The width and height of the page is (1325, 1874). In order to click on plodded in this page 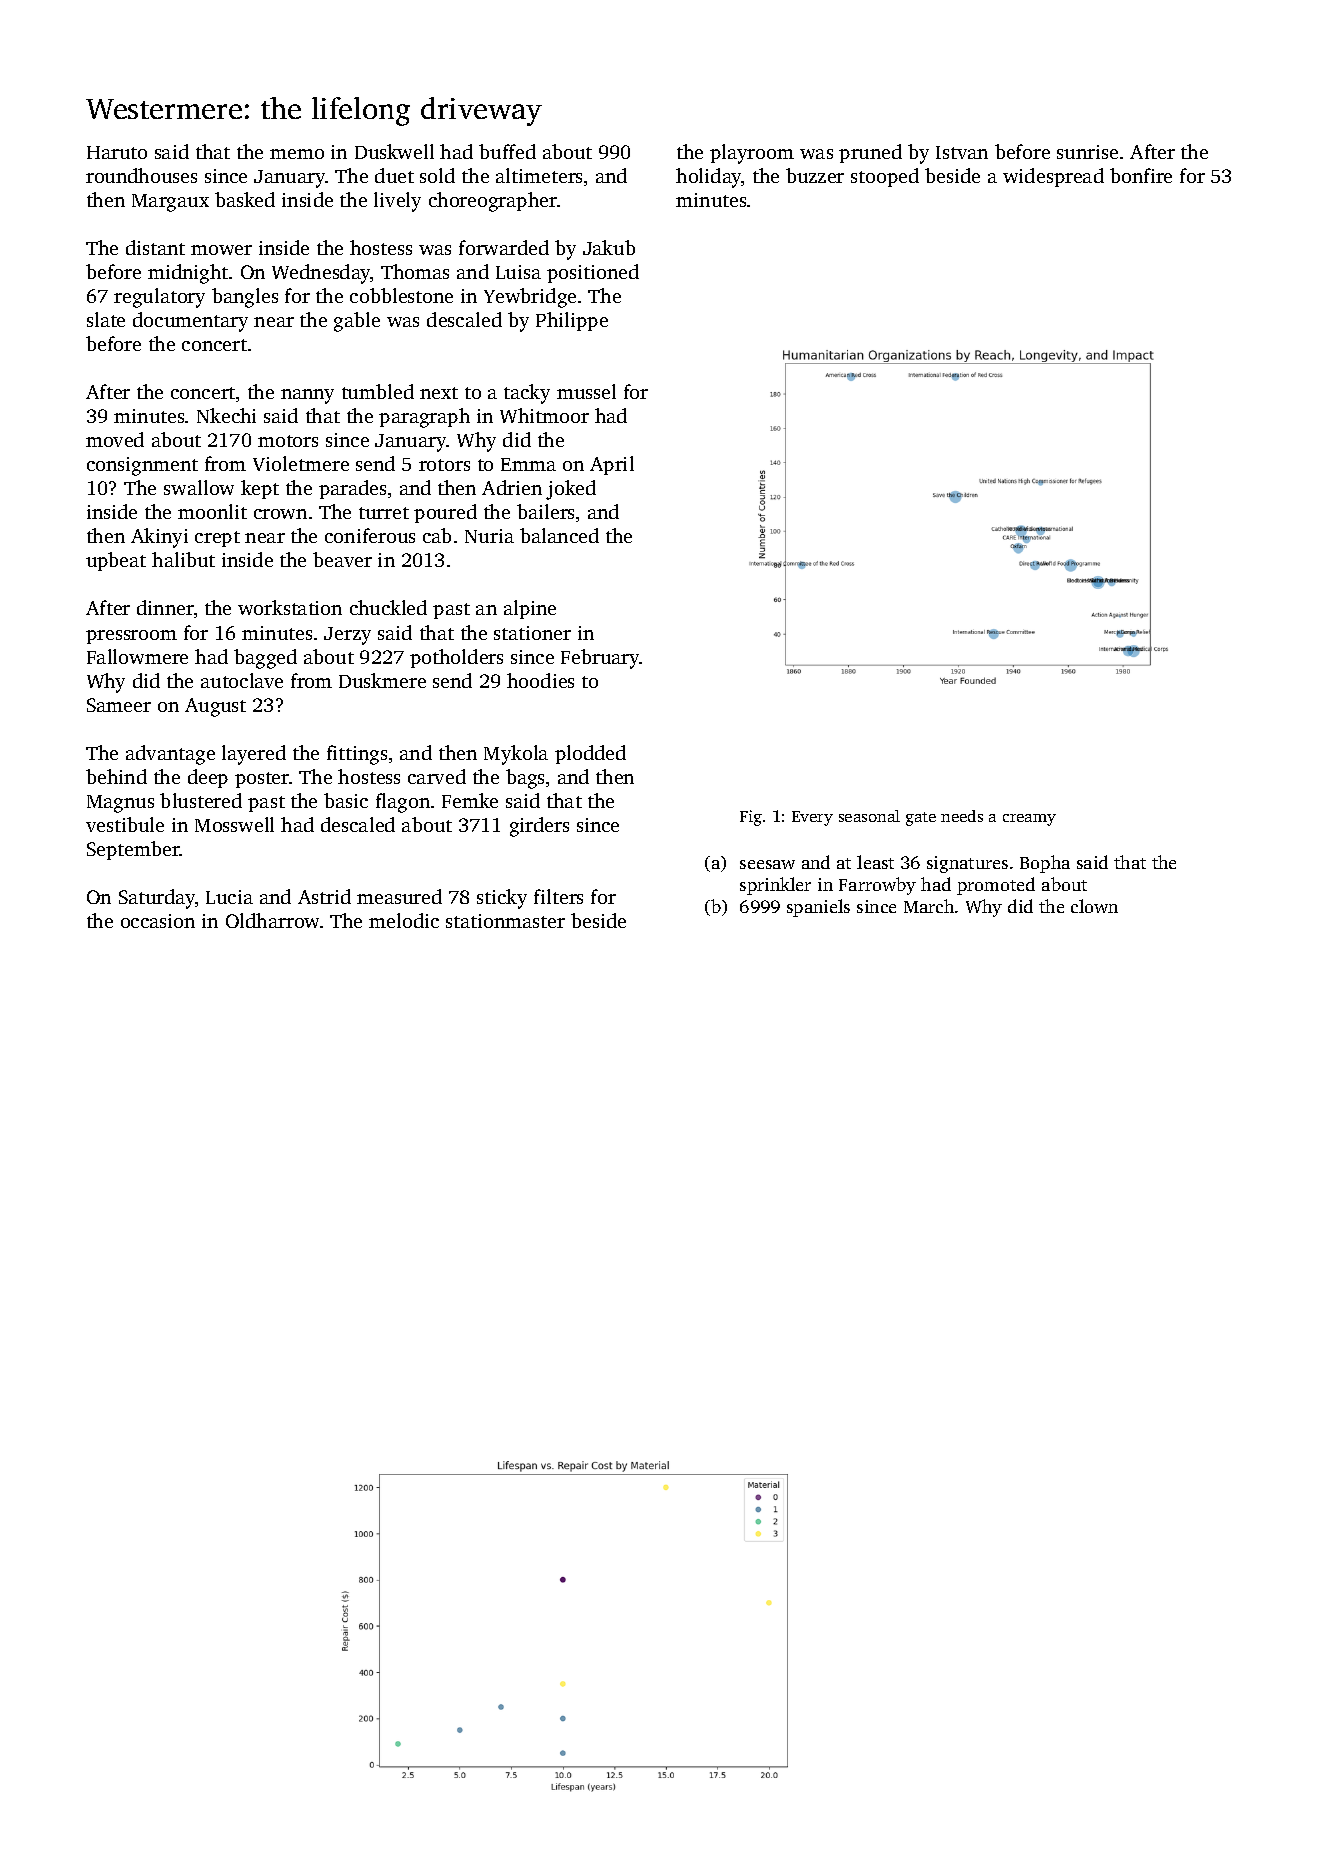, I will do `click(590, 754)`.
